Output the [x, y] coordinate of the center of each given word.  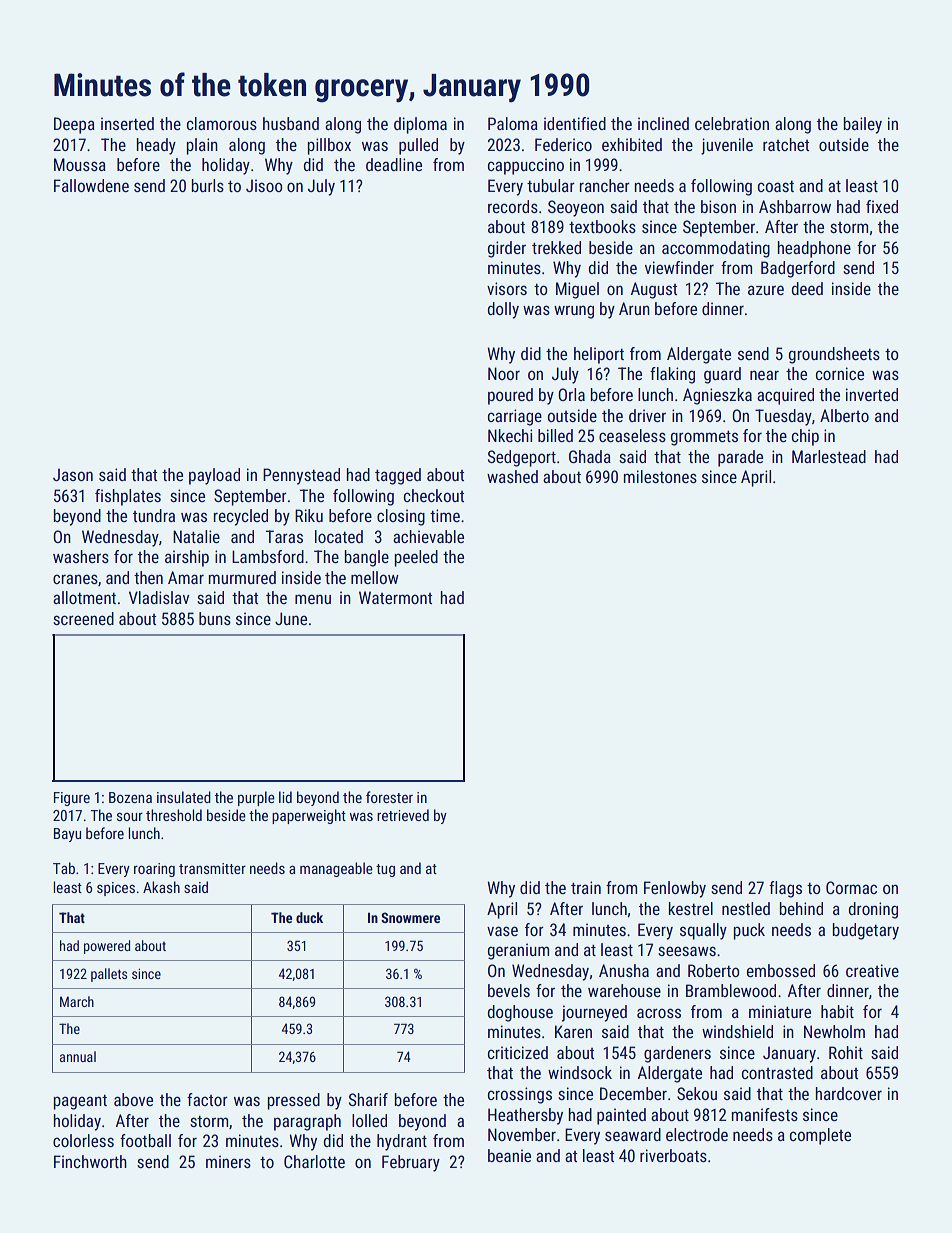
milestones [660, 476]
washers [81, 556]
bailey [863, 125]
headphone [814, 249]
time [445, 515]
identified [575, 123]
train [586, 887]
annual [78, 1056]
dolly [503, 310]
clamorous [222, 123]
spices [116, 889]
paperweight [309, 816]
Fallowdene [91, 185]
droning [873, 910]
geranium [519, 951]
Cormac [851, 887]
